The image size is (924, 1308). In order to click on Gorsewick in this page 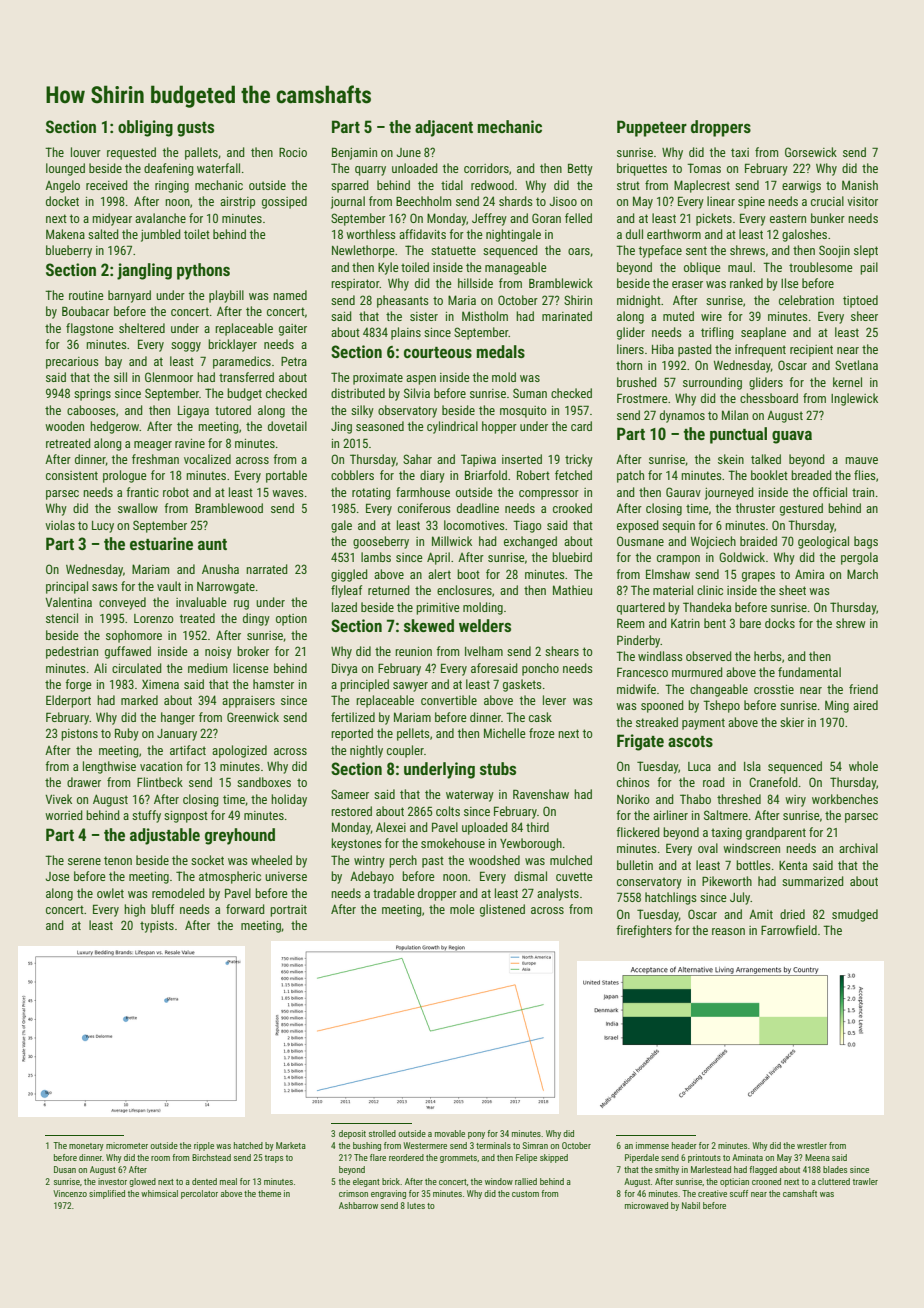, I will do `click(811, 152)`.
